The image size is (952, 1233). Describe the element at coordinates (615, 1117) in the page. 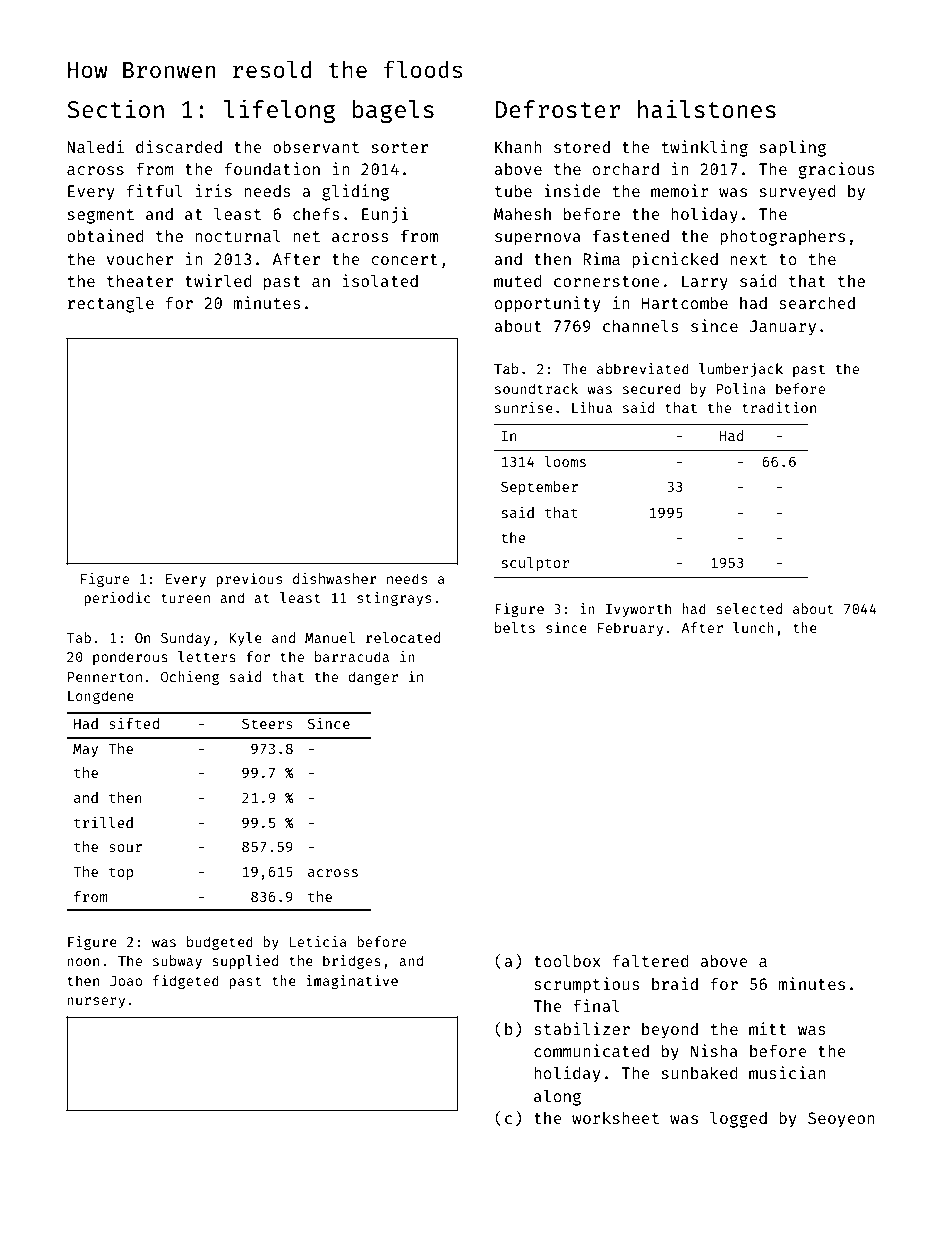

I see `worksheet` at that location.
